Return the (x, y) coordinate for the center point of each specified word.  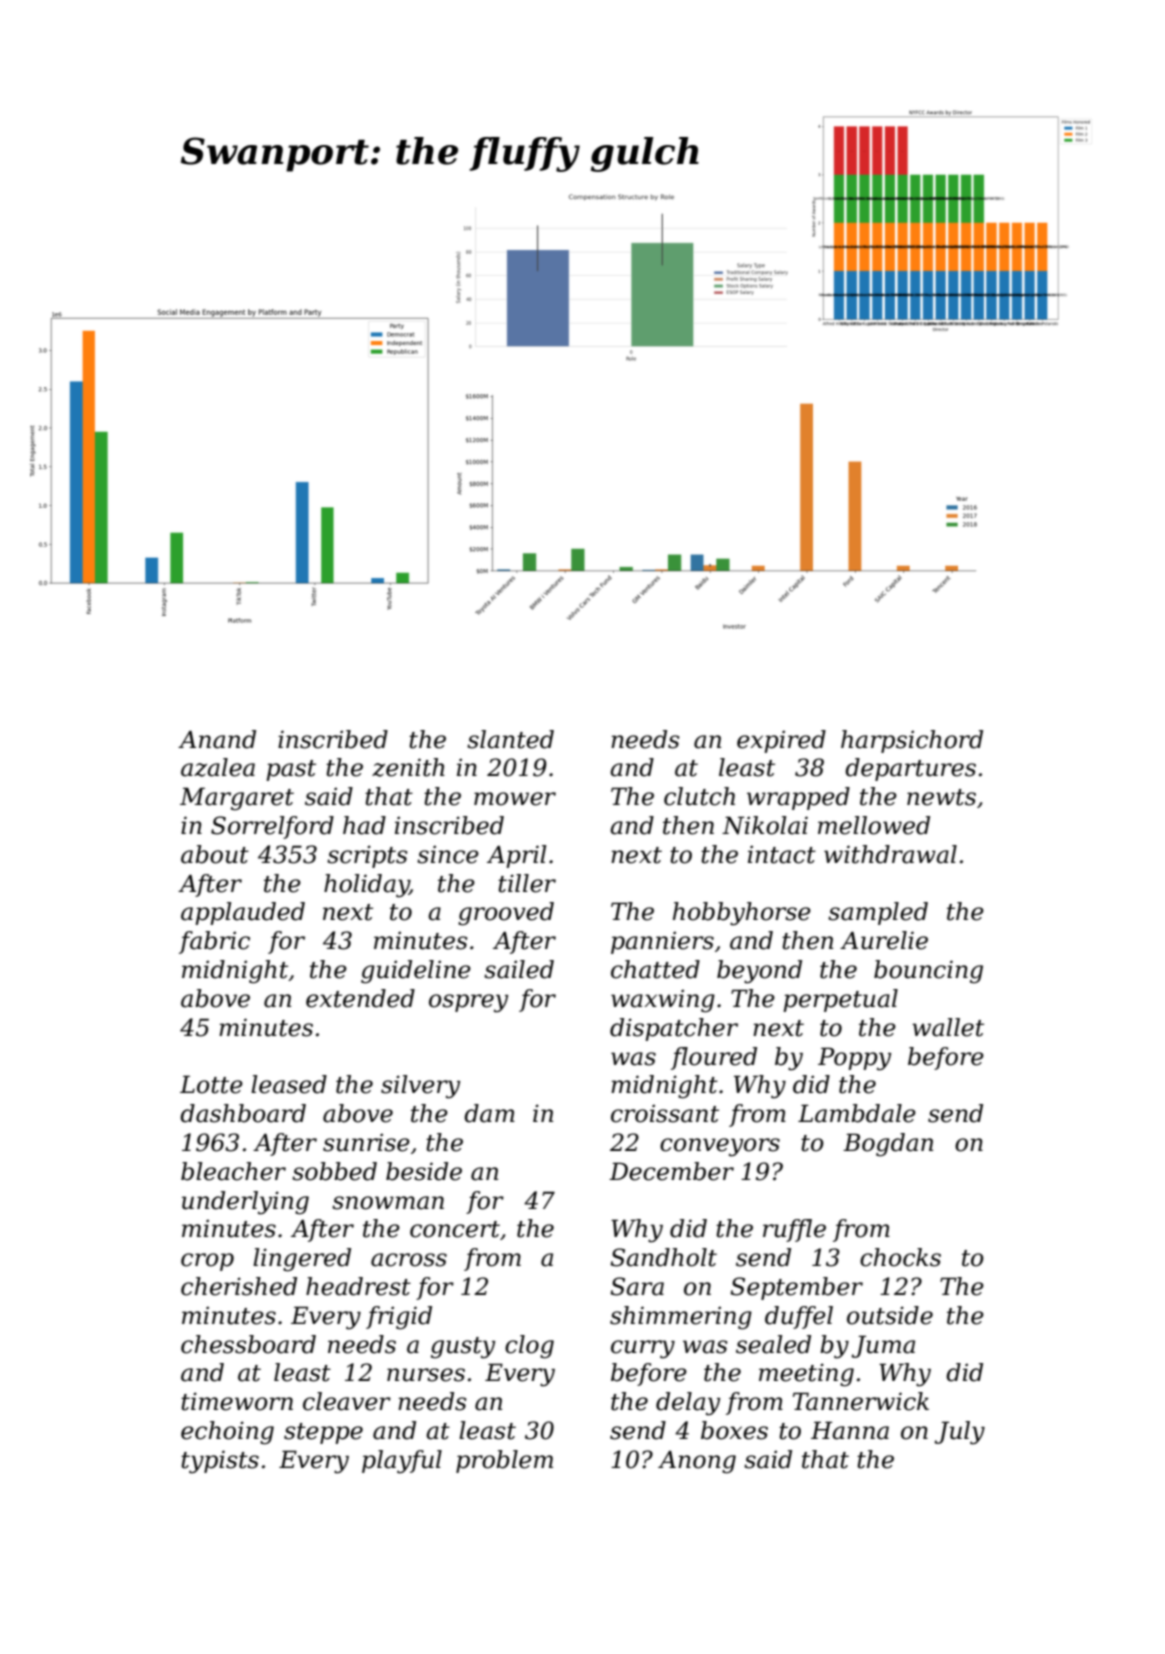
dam (489, 1113)
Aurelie (884, 940)
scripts (367, 856)
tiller (527, 883)
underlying (245, 1203)
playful (402, 1462)
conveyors (720, 1147)
